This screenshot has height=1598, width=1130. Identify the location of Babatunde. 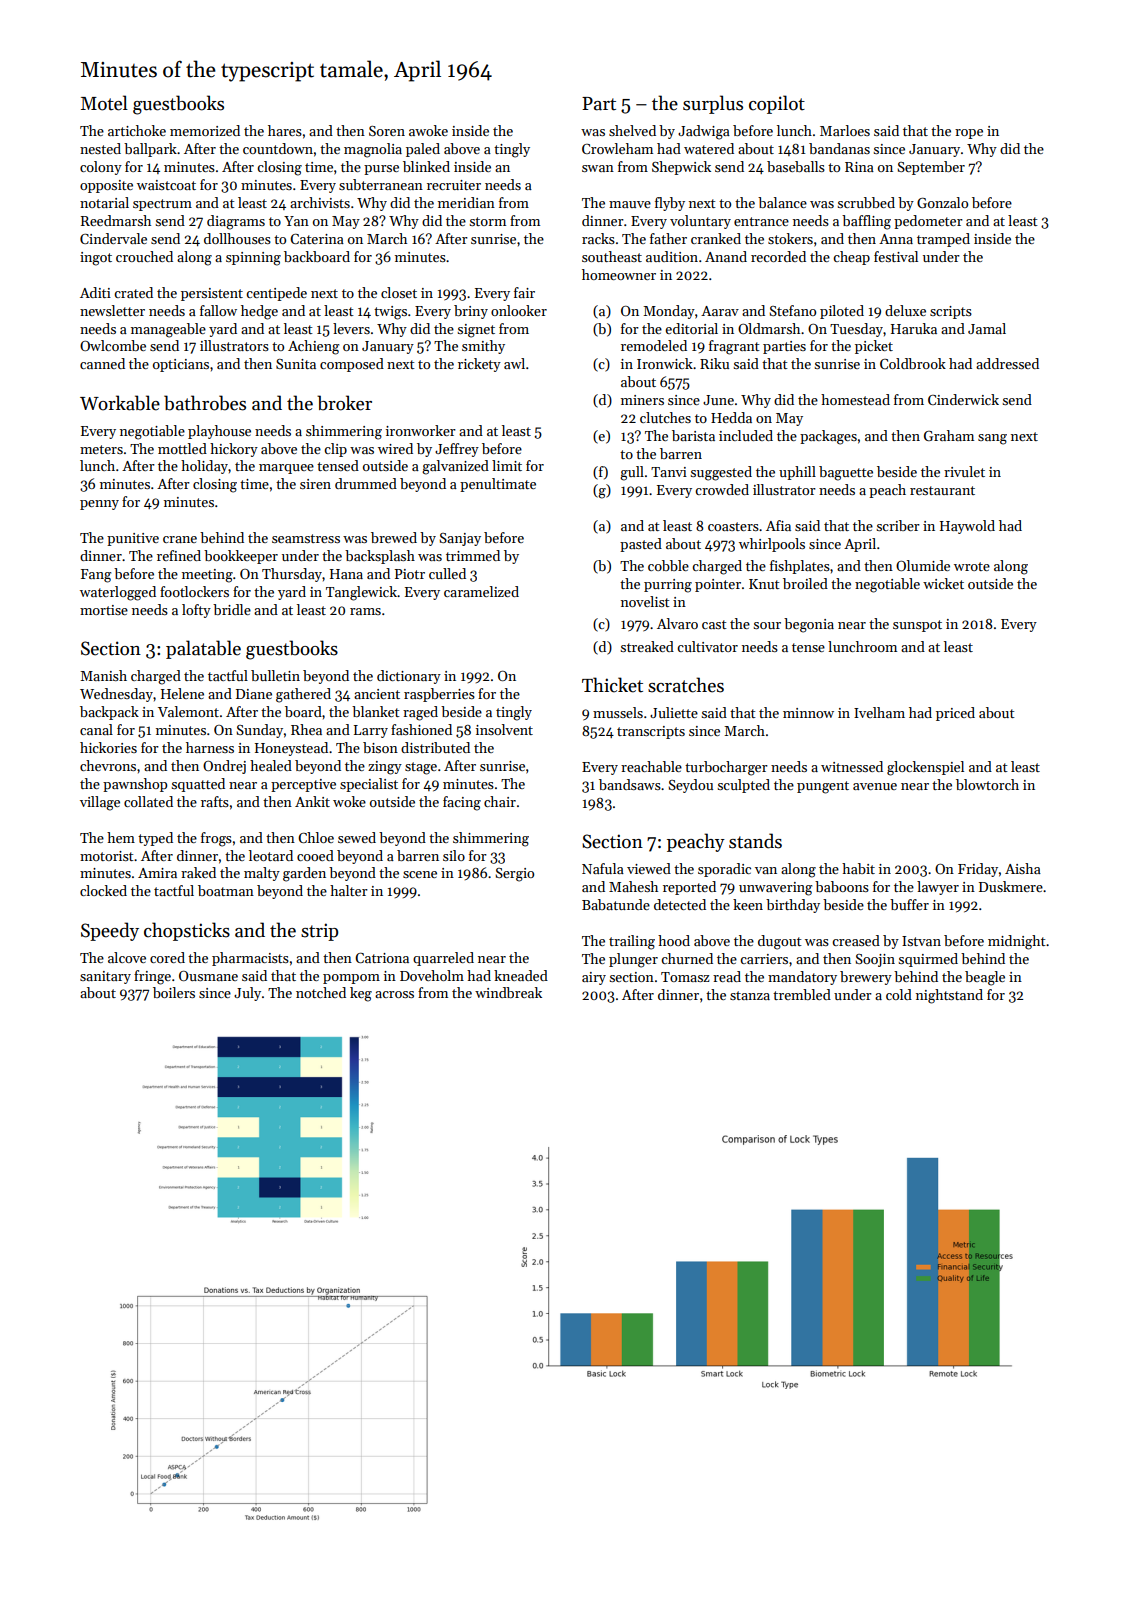
(616, 904).
